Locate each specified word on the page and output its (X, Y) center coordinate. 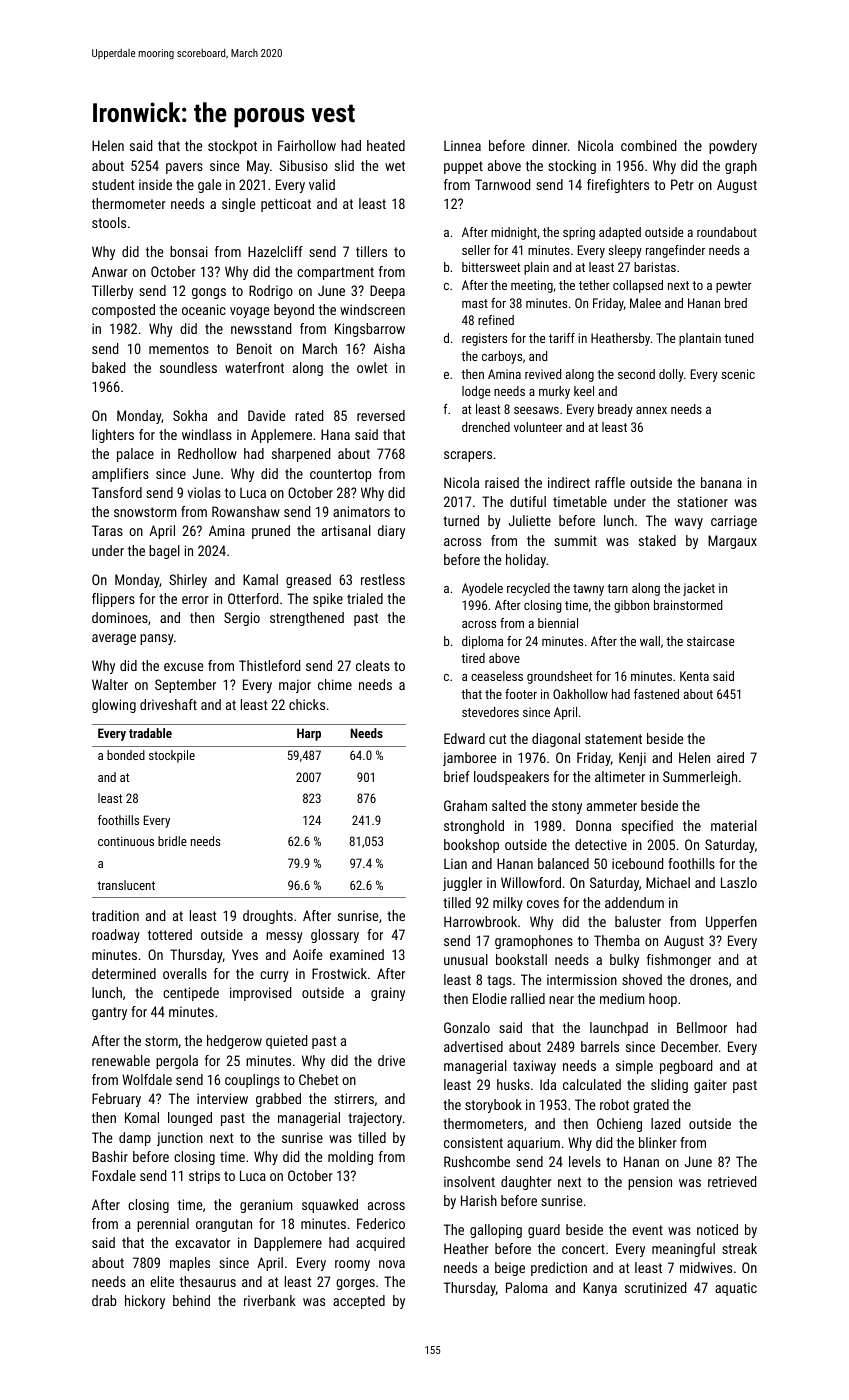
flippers (113, 600)
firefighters (618, 186)
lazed (665, 1123)
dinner (550, 145)
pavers (184, 168)
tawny (588, 590)
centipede (191, 994)
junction (180, 1139)
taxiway (534, 1067)
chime (335, 684)
